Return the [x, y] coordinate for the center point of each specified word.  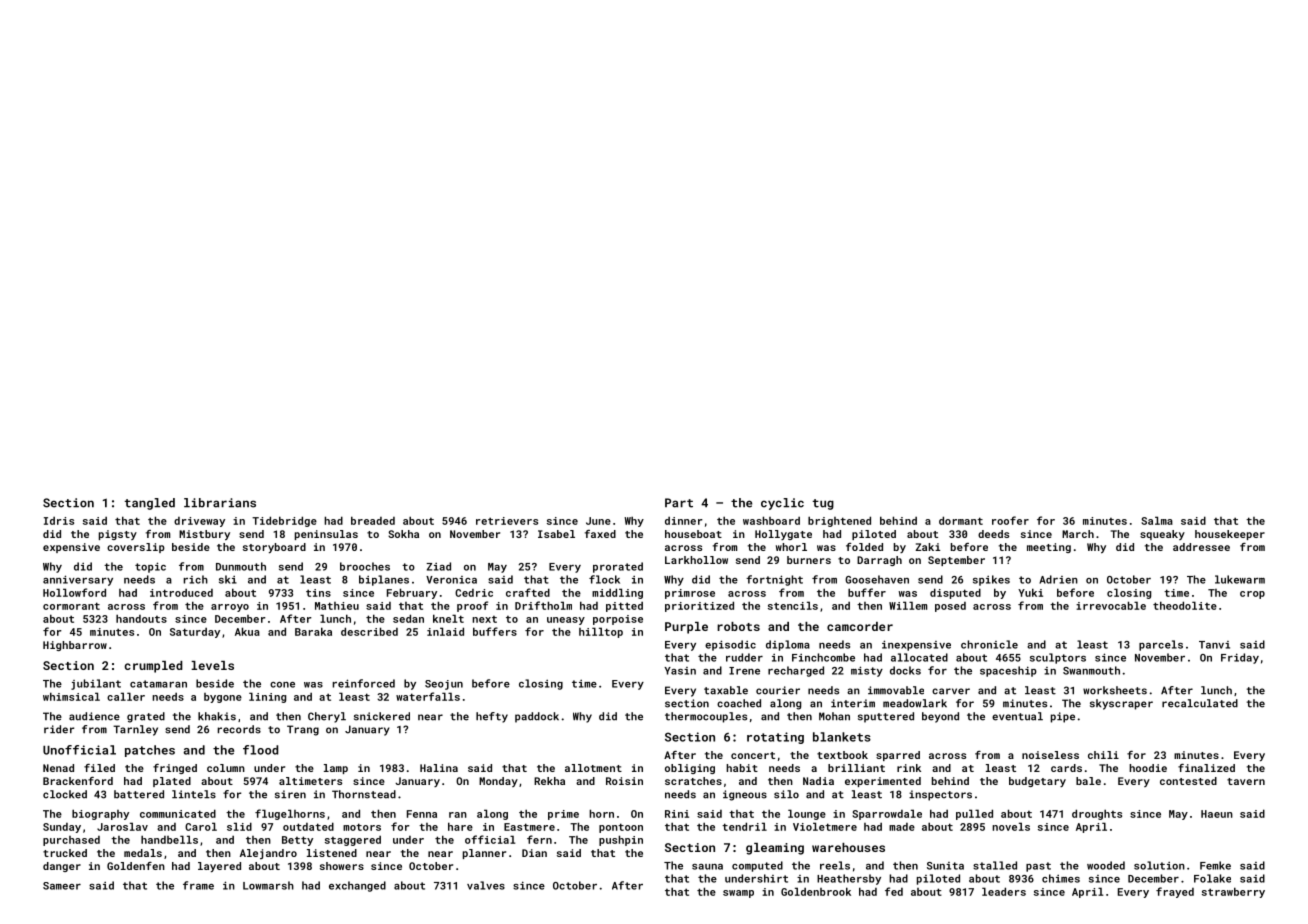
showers [342, 866]
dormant [961, 520]
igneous [745, 795]
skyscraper [1121, 704]
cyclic [782, 504]
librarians [220, 503]
